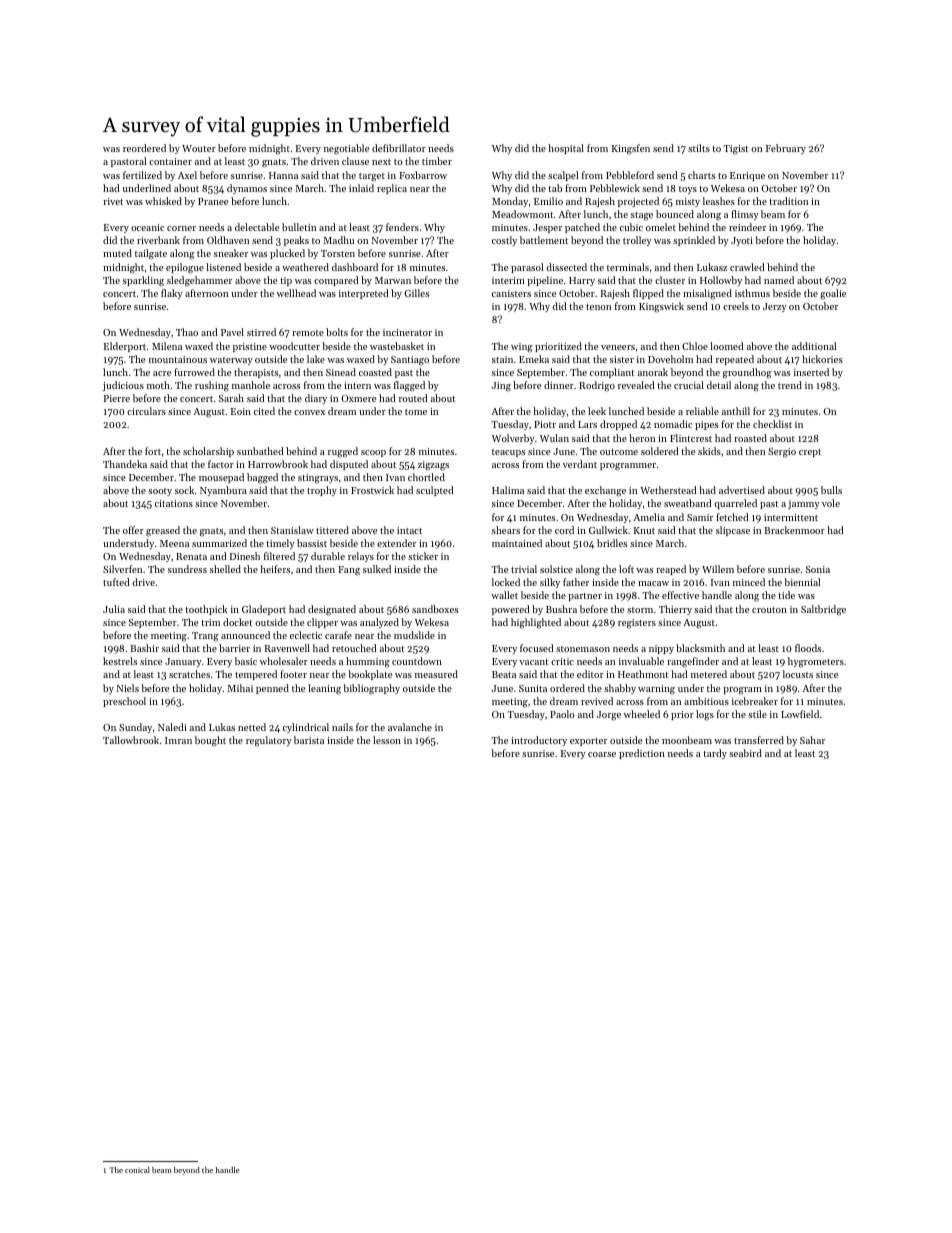  What do you see at coordinates (602, 754) in the page?
I see `coarse` at bounding box center [602, 754].
